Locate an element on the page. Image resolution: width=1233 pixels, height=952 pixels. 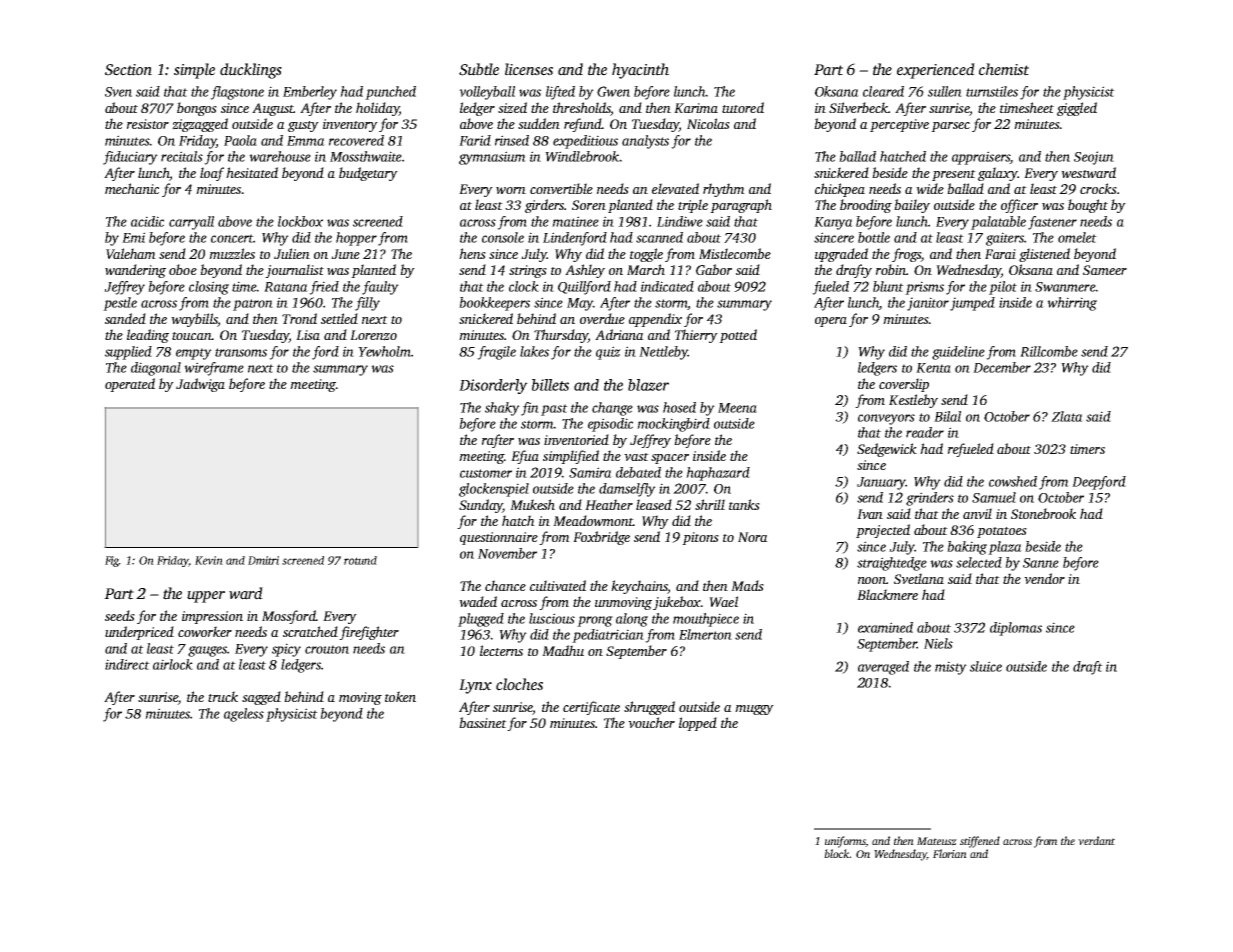
crouton is located at coordinates (327, 649).
